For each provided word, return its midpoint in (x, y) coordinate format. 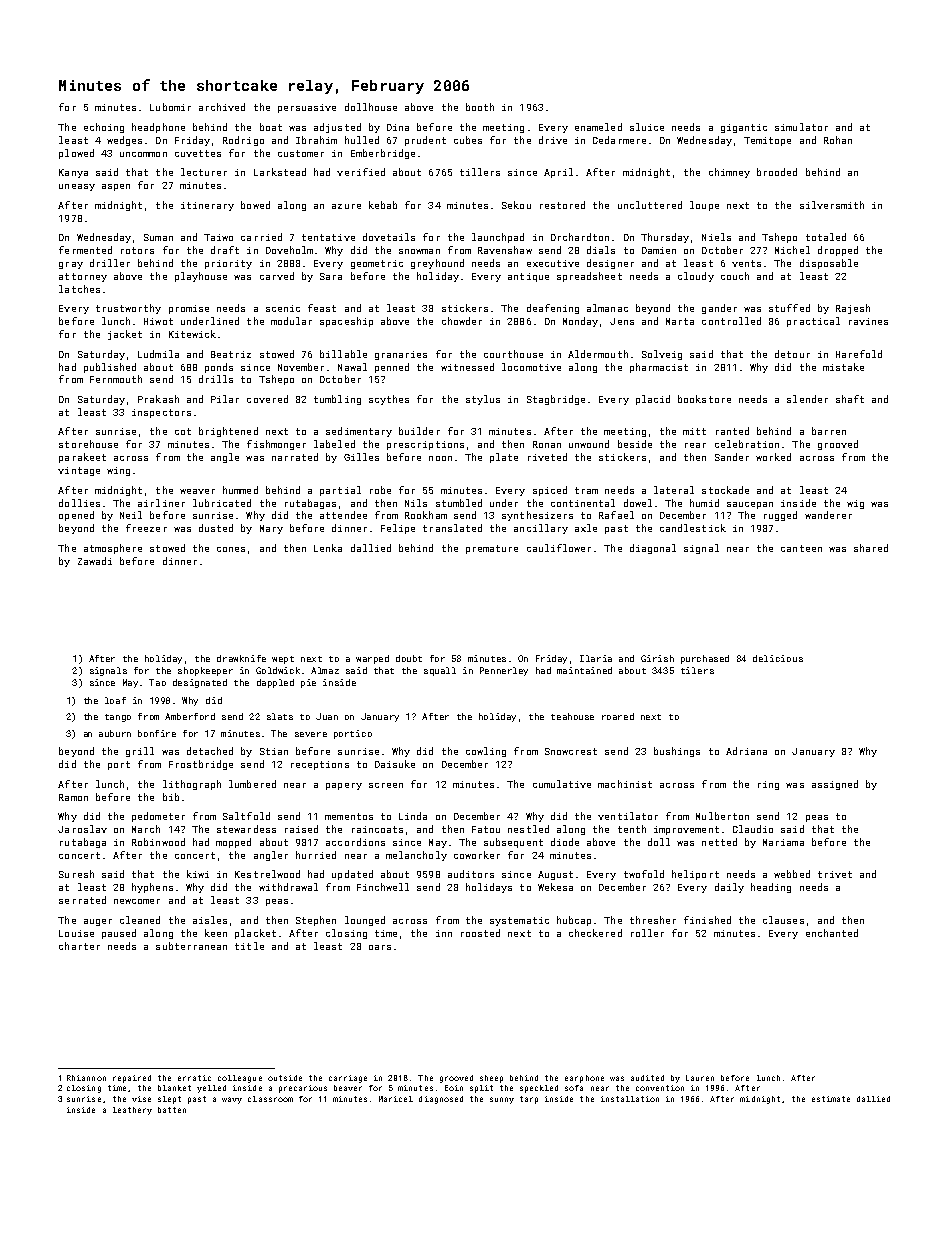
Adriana (746, 751)
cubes (468, 140)
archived (222, 107)
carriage (348, 1079)
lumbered (252, 784)
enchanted (832, 933)
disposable (829, 264)
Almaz (325, 670)
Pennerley (504, 671)
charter (79, 946)
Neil (131, 515)
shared (871, 548)
